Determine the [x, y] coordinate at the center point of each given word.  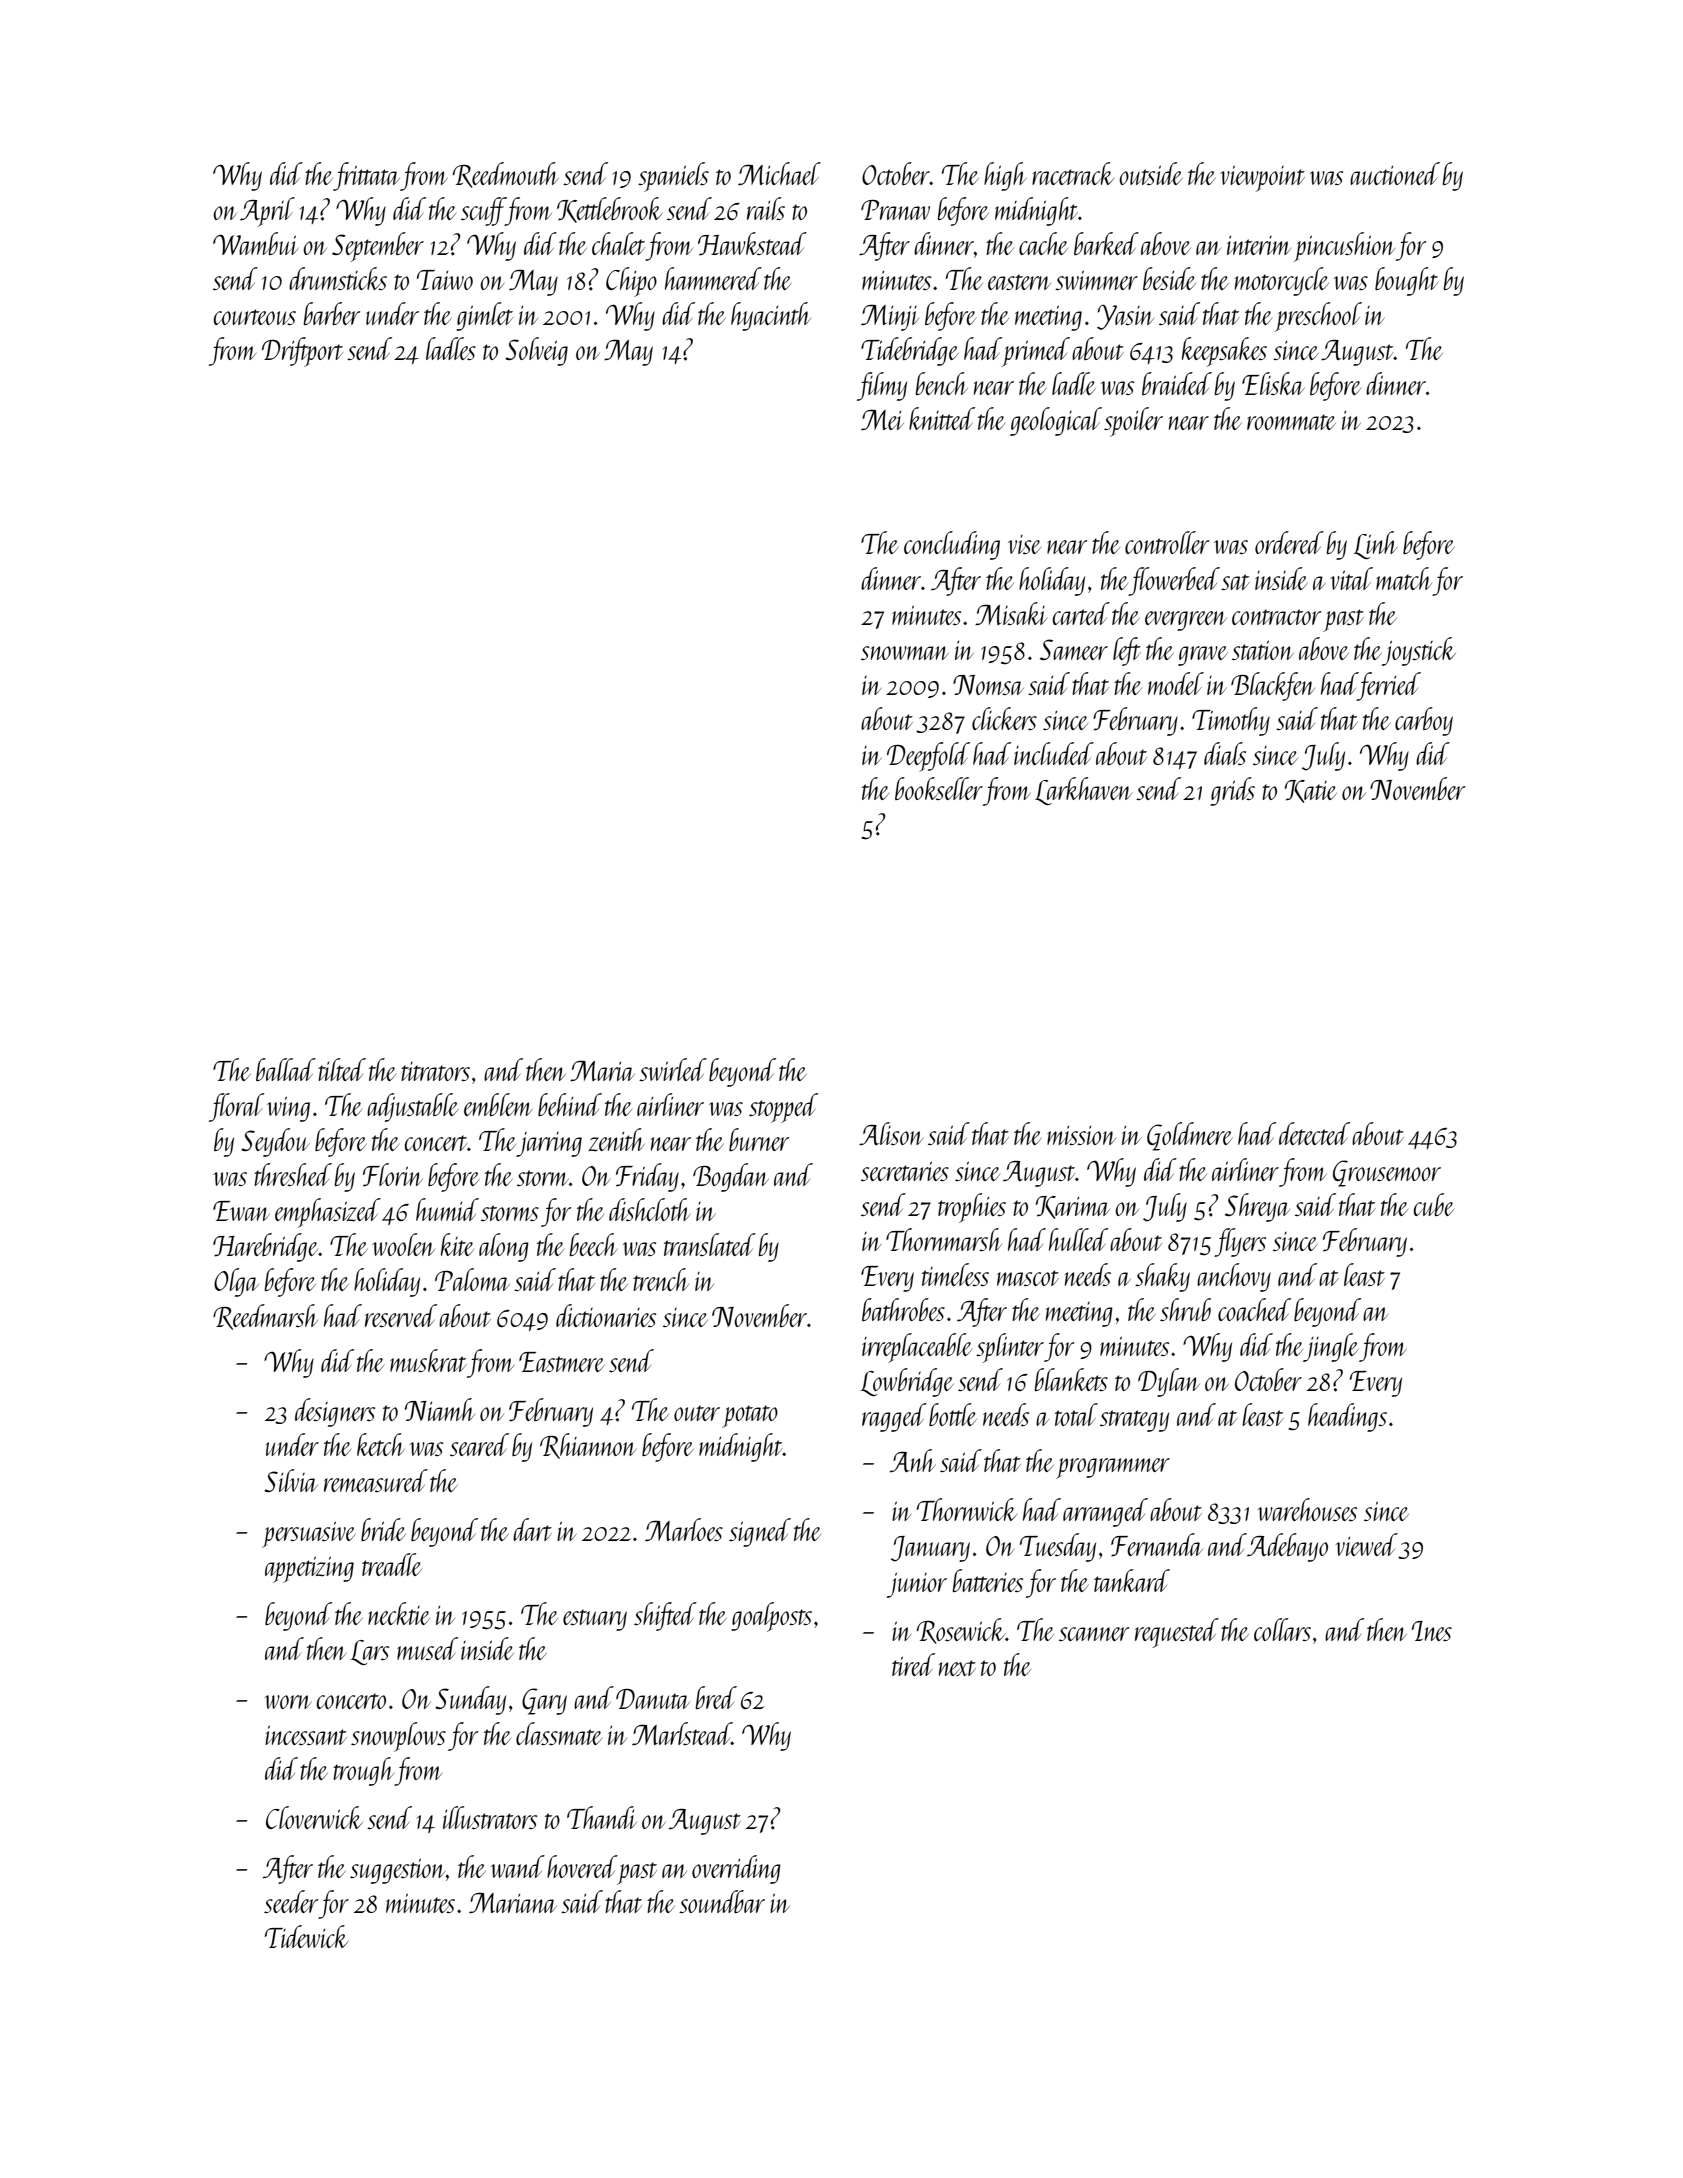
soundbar [722, 1901]
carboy [1424, 721]
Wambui [256, 243]
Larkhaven [1083, 791]
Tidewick [307, 1936]
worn [288, 1702]
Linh [1375, 545]
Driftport [302, 352]
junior [917, 1585]
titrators [435, 1071]
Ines [1432, 1631]
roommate [1291, 422]
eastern [1019, 282]
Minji [890, 317]
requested [1177, 1633]
